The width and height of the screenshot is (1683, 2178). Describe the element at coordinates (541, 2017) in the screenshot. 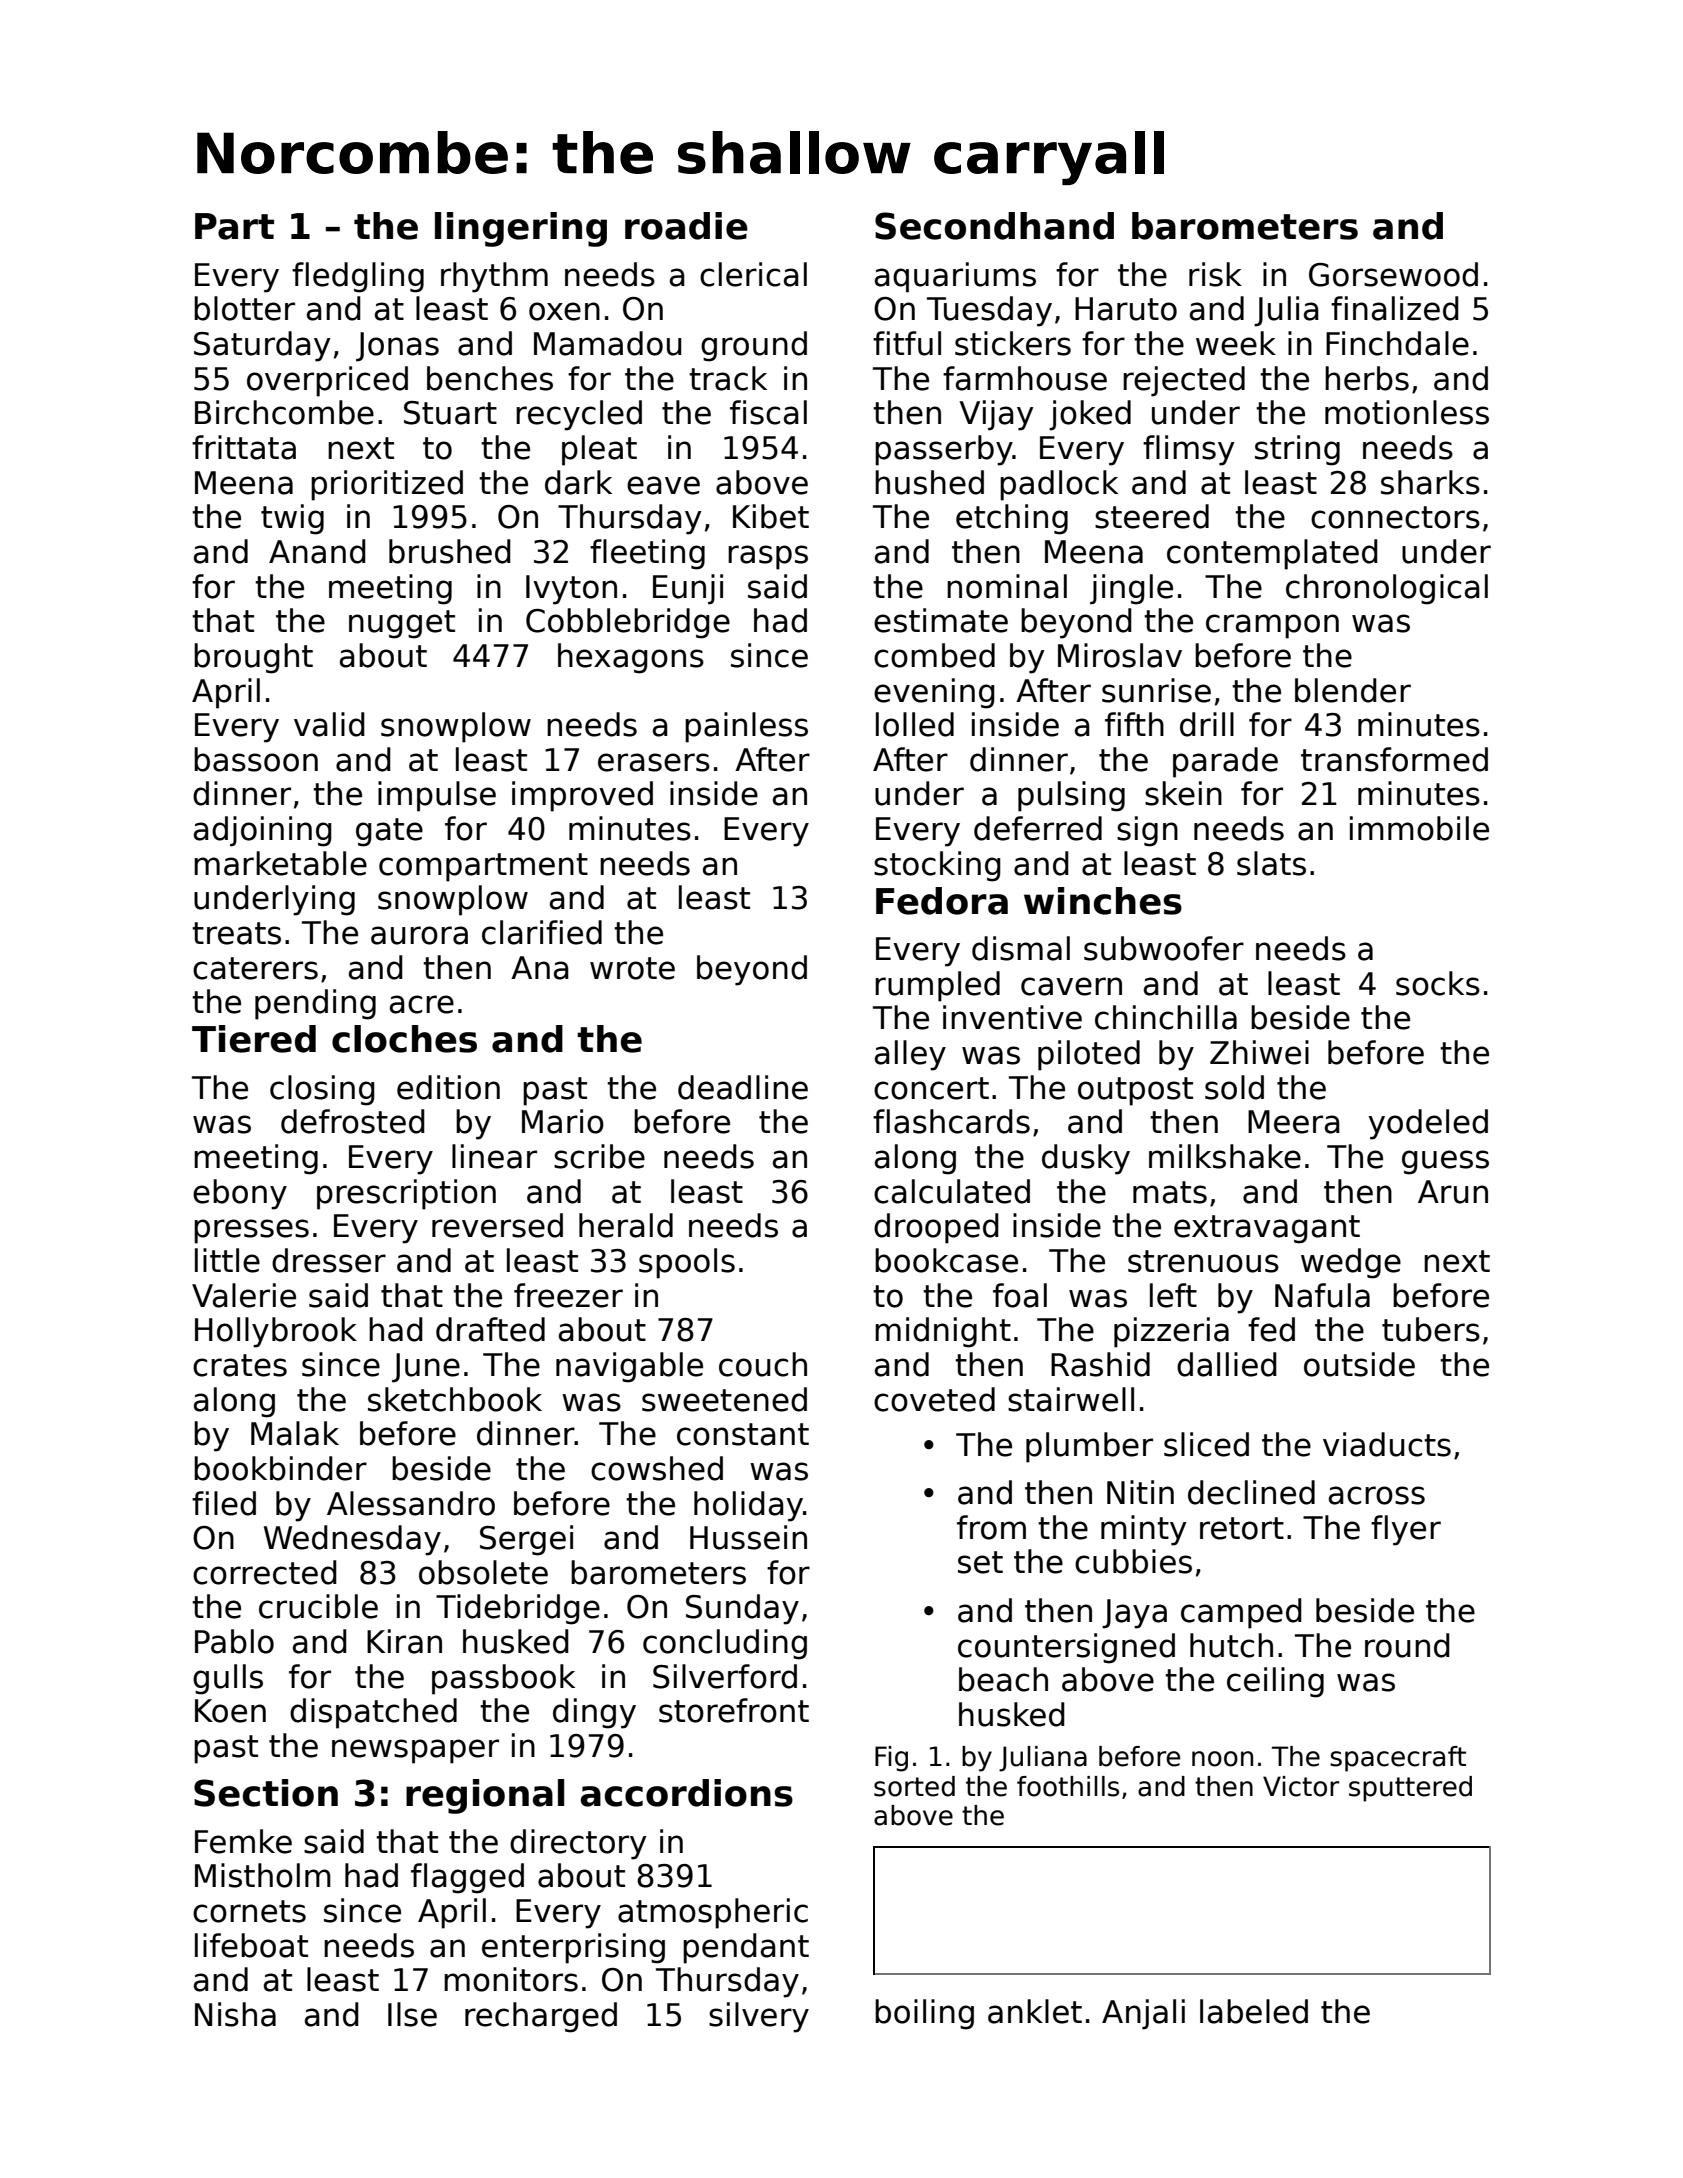

I see `recharged` at that location.
